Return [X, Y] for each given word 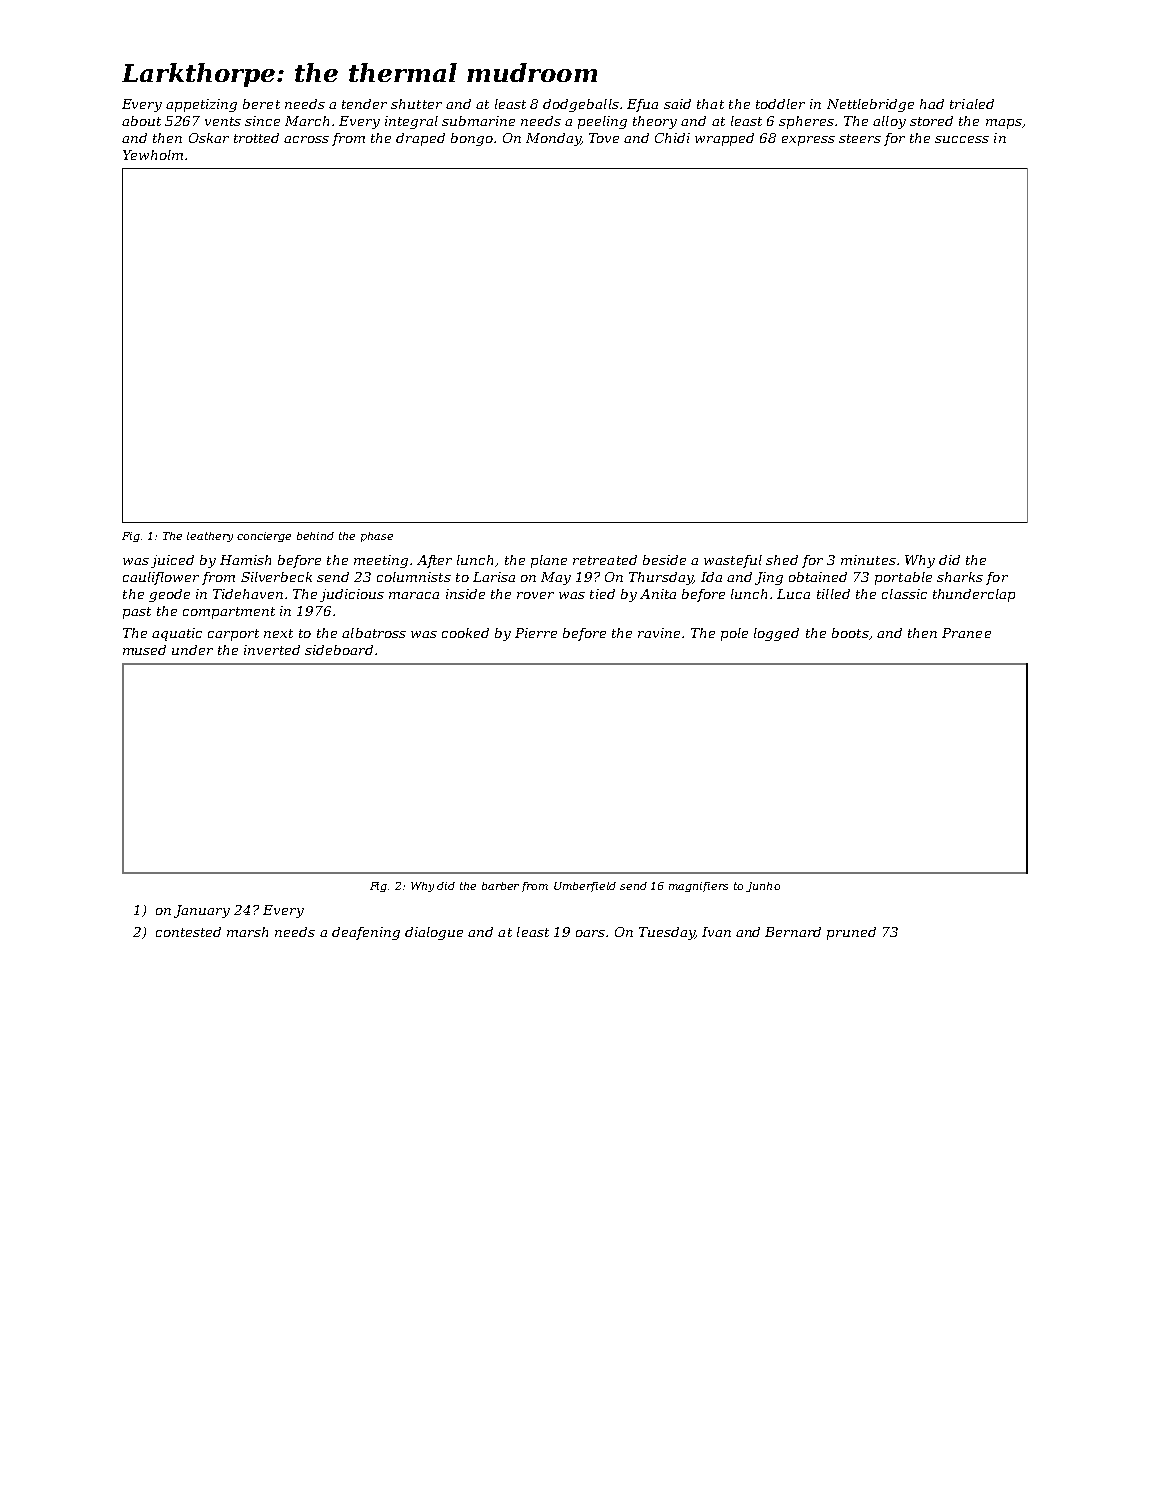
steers [860, 138]
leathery [210, 537]
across [306, 139]
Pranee [966, 633]
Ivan [716, 932]
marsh [247, 932]
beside [664, 560]
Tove [604, 138]
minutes [868, 560]
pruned [851, 933]
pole [734, 634]
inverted [272, 650]
